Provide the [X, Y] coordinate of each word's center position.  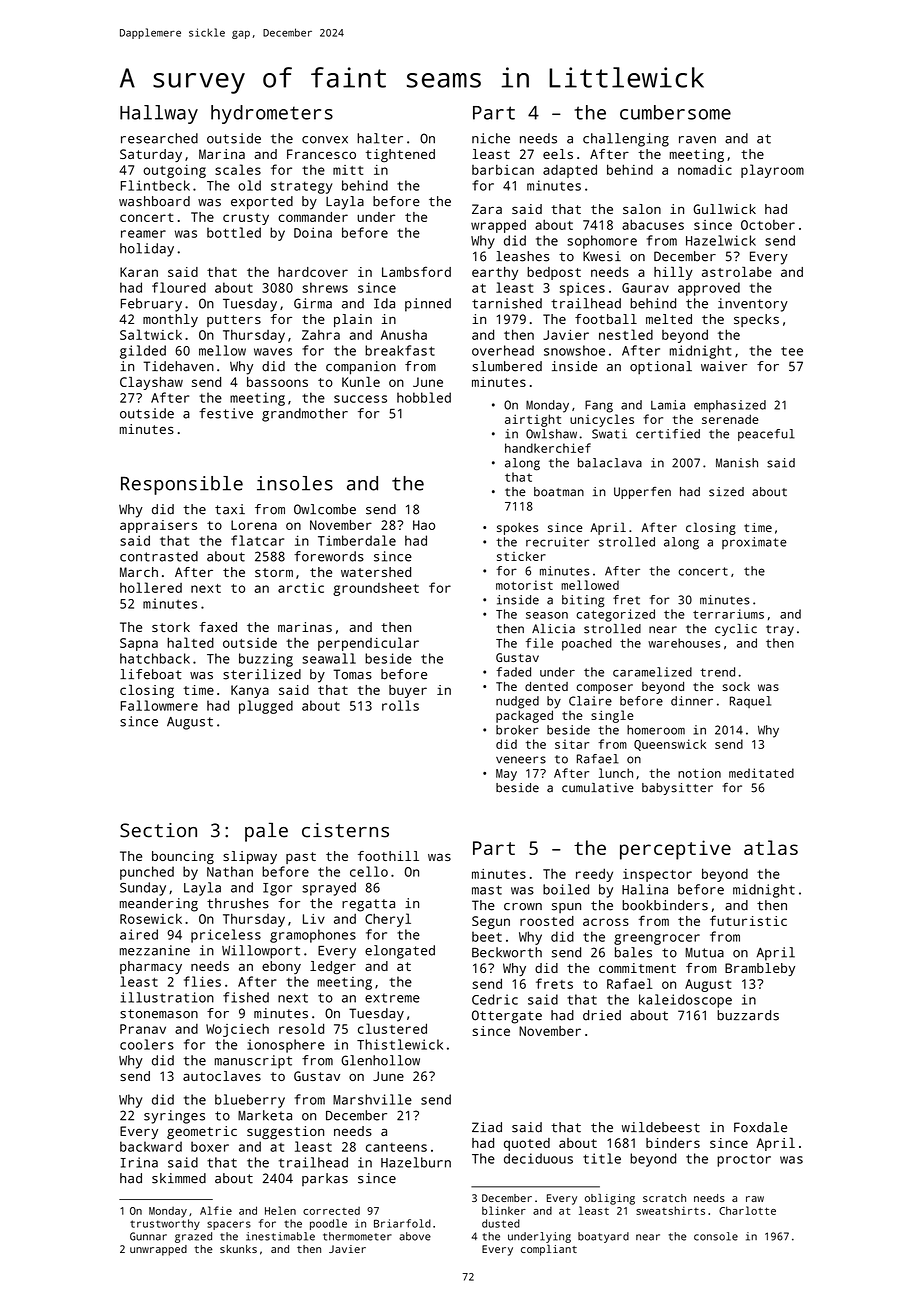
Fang [599, 406]
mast [487, 890]
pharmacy [151, 967]
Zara [487, 209]
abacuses [653, 224]
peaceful [766, 435]
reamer [143, 234]
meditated [761, 773]
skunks [238, 1249]
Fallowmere [159, 705]
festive [226, 413]
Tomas [352, 674]
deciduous [538, 1158]
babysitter [677, 789]
